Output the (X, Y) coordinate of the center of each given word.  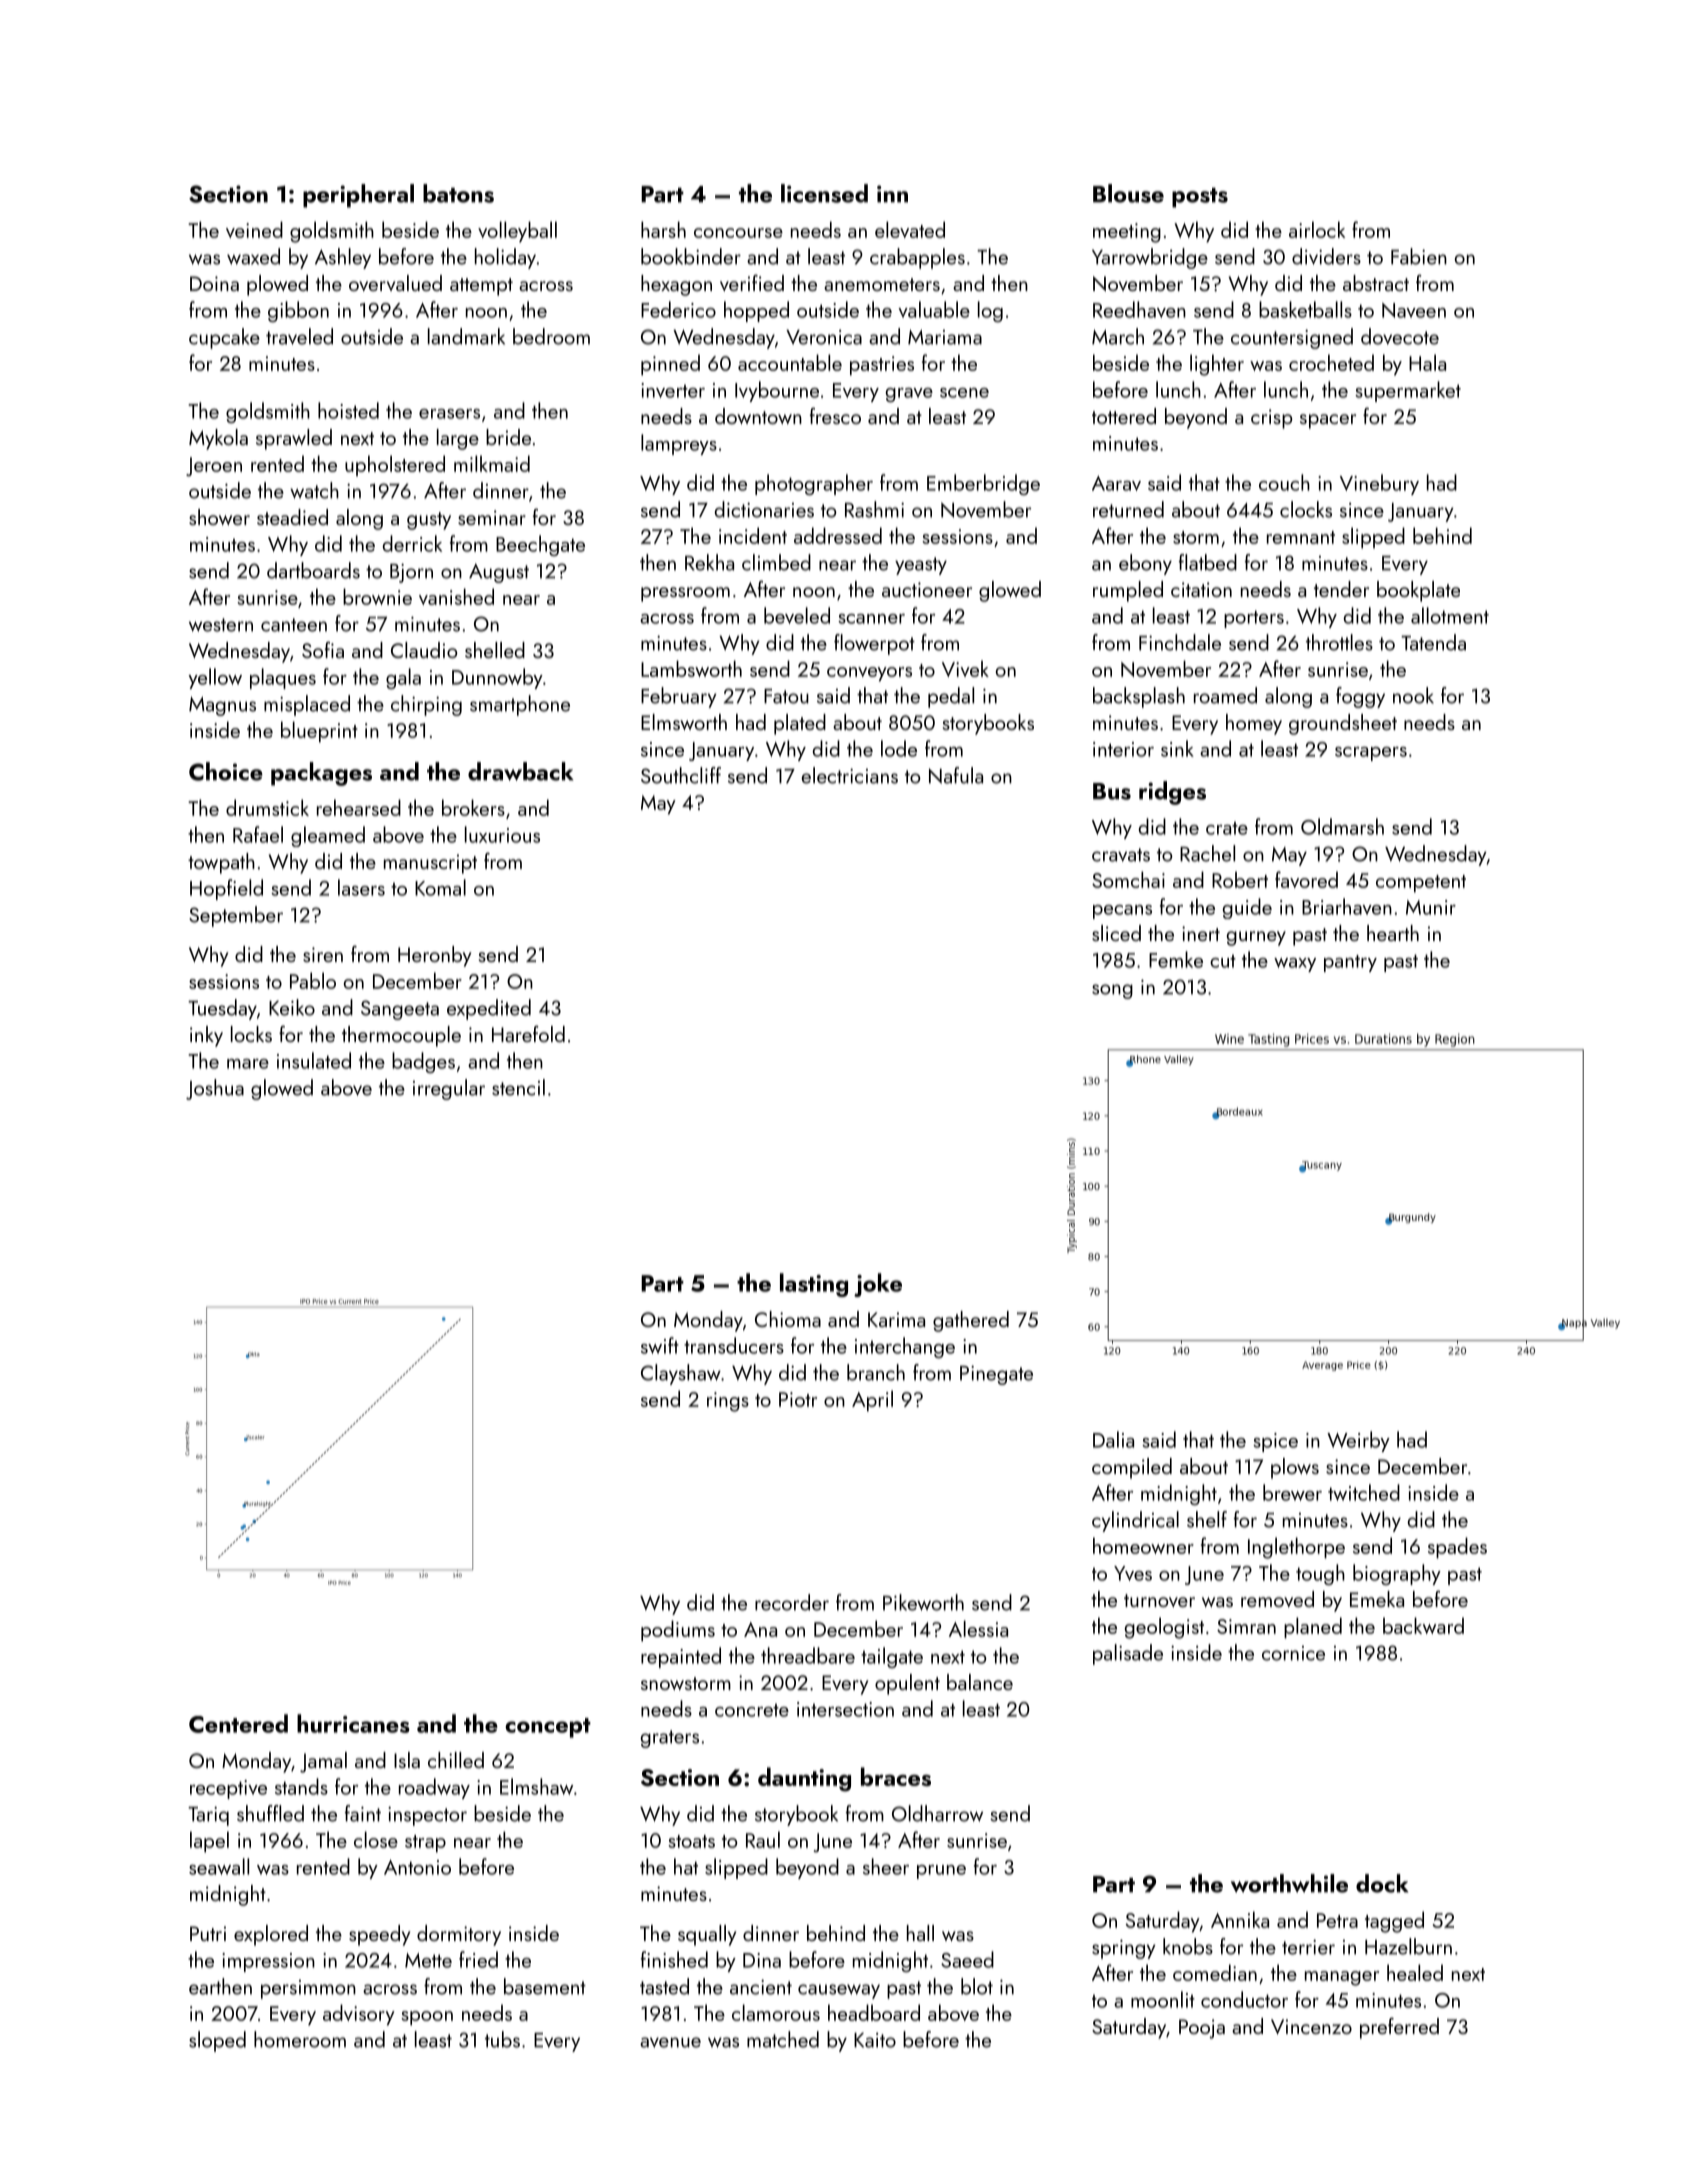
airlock (1317, 229)
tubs (502, 2039)
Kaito (875, 2040)
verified (752, 283)
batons (458, 193)
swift (660, 1345)
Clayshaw (681, 1374)
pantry (1350, 963)
